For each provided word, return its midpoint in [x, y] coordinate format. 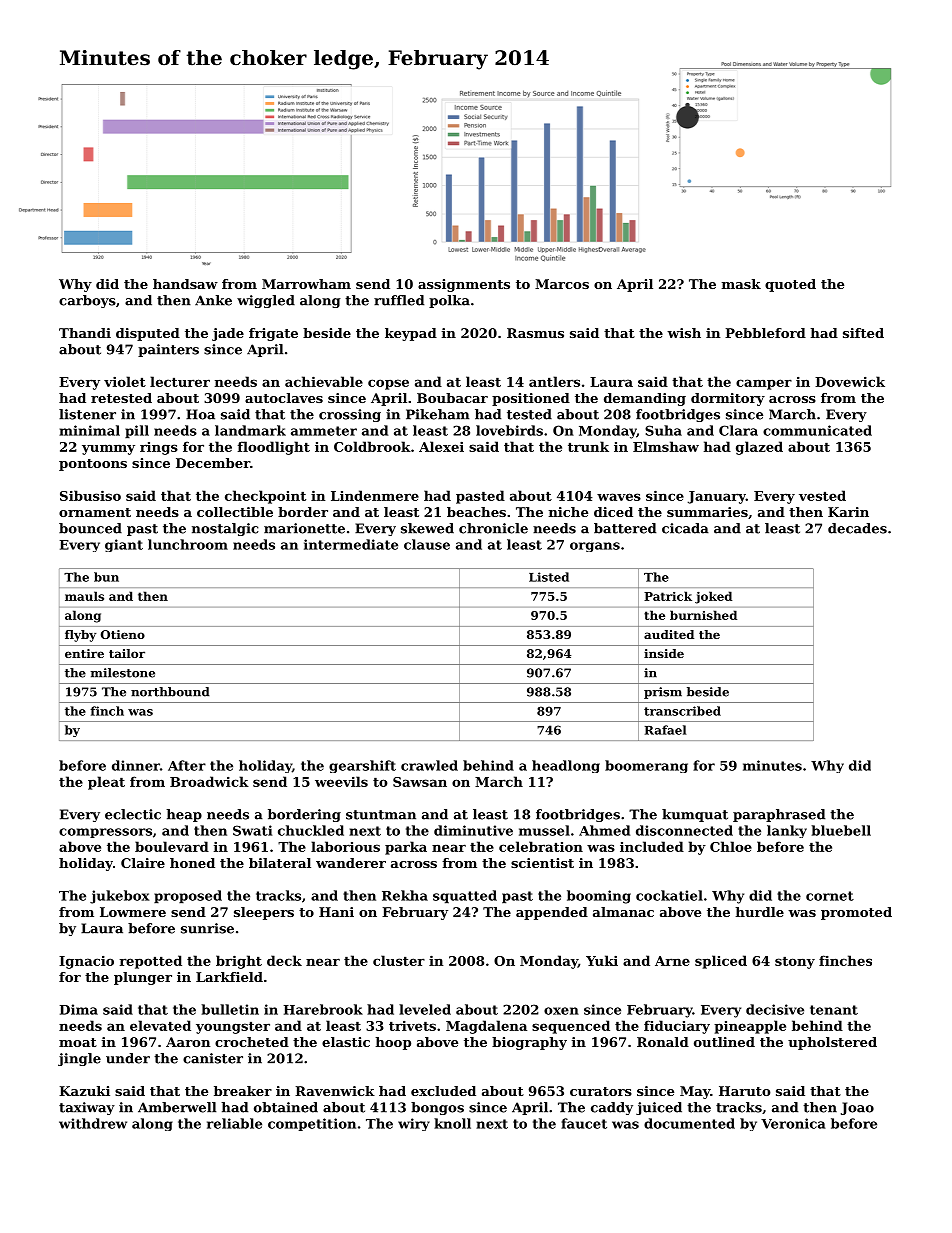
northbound [170, 692]
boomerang [646, 766]
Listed [549, 577]
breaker [243, 1091]
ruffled [399, 300]
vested [822, 495]
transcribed [682, 711]
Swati [252, 830]
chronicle [493, 528]
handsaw [185, 284]
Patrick [668, 596]
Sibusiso [90, 495]
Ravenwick [335, 1091]
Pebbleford [765, 333]
